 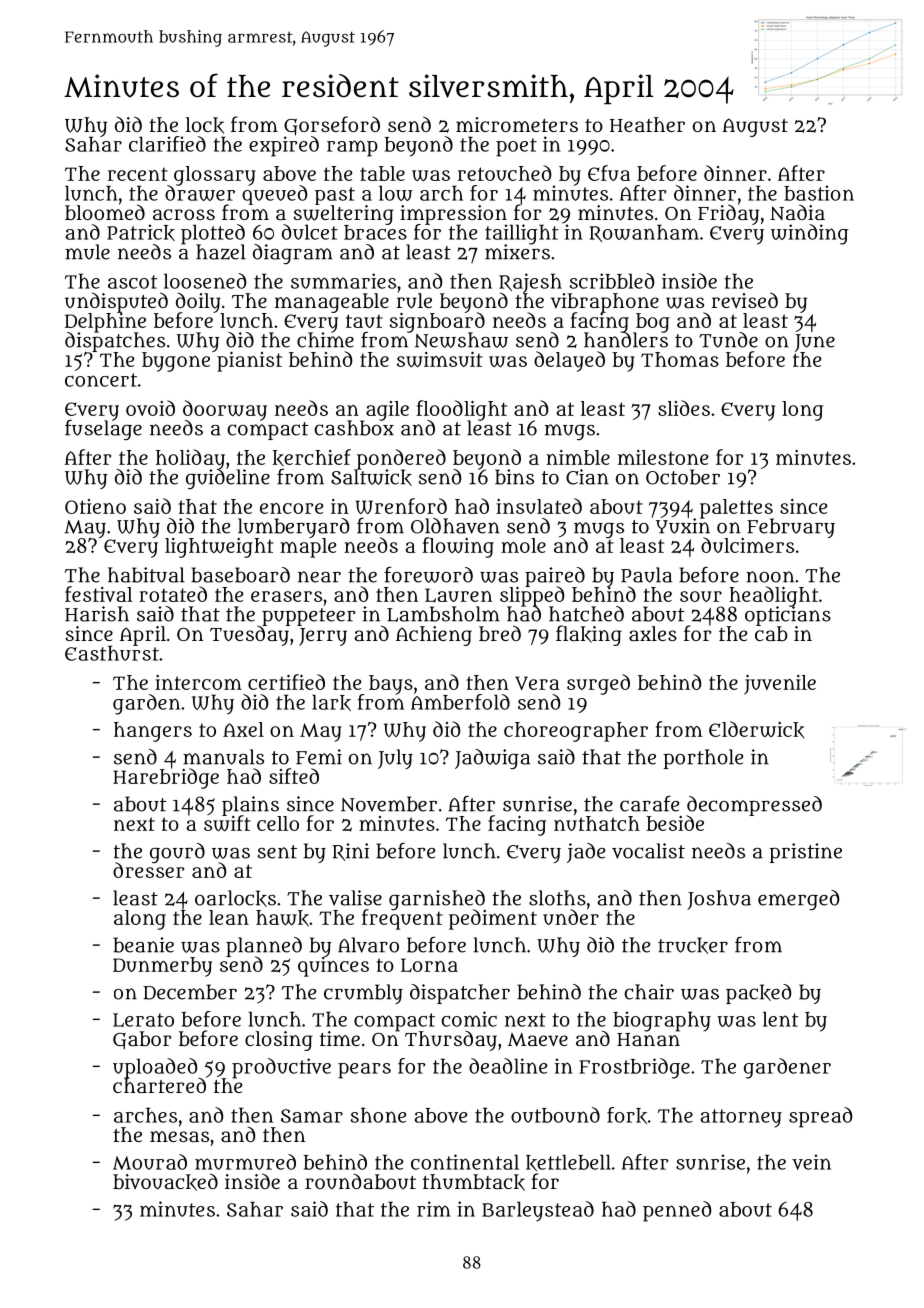 I want to click on bivouacked, so click(x=165, y=1182).
